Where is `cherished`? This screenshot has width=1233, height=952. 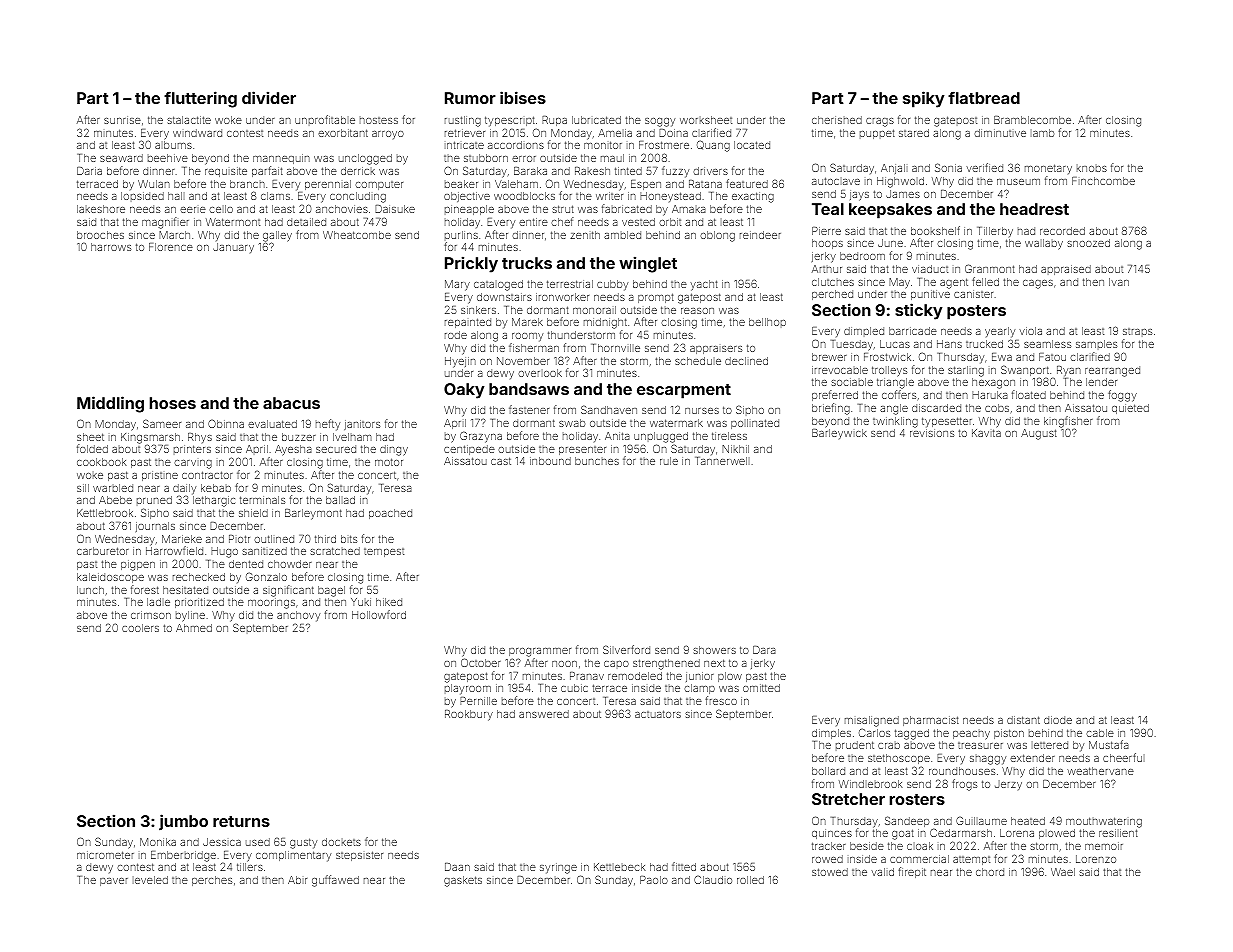 cherished is located at coordinates (837, 120).
